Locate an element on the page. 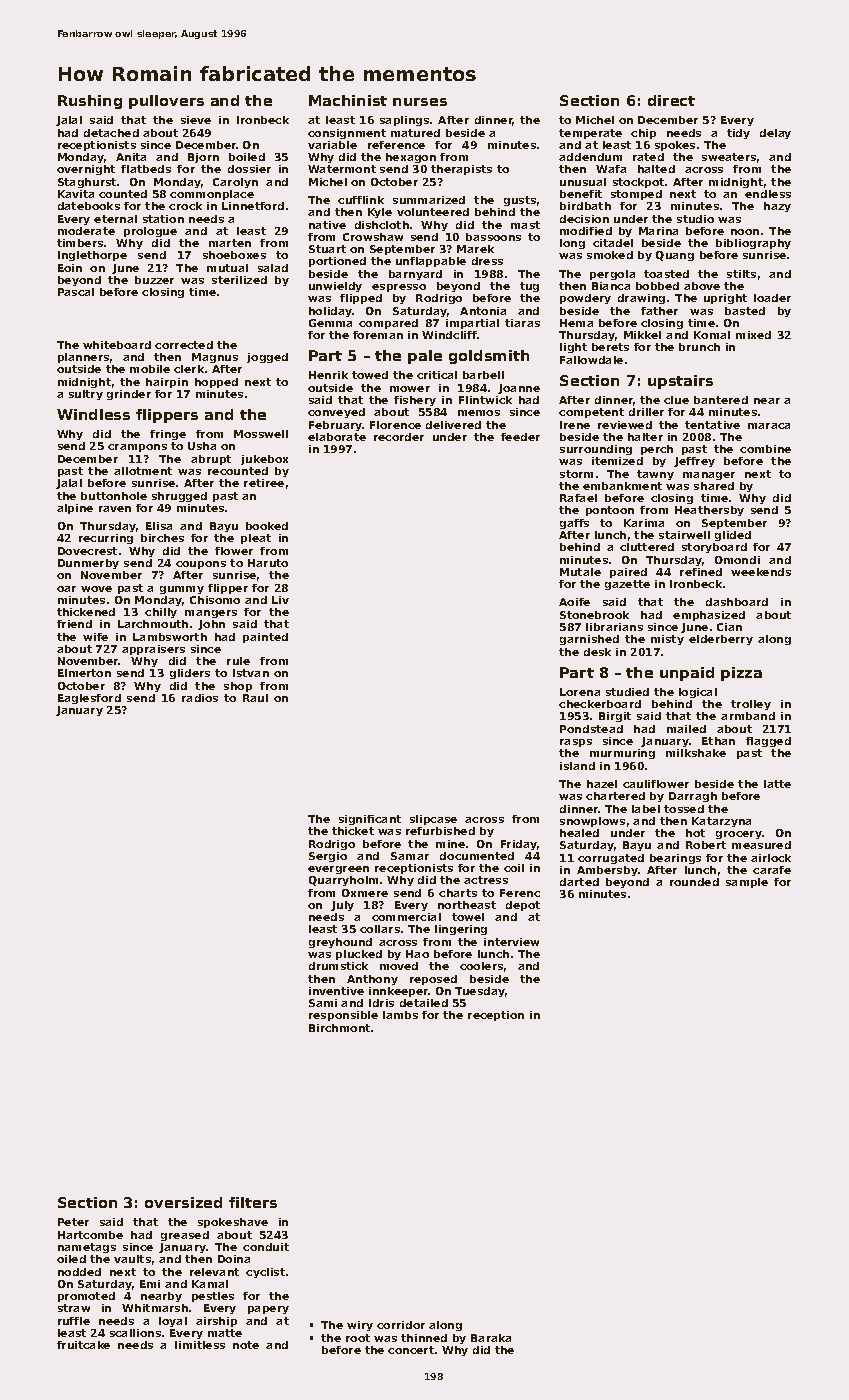  greased is located at coordinates (185, 1236).
